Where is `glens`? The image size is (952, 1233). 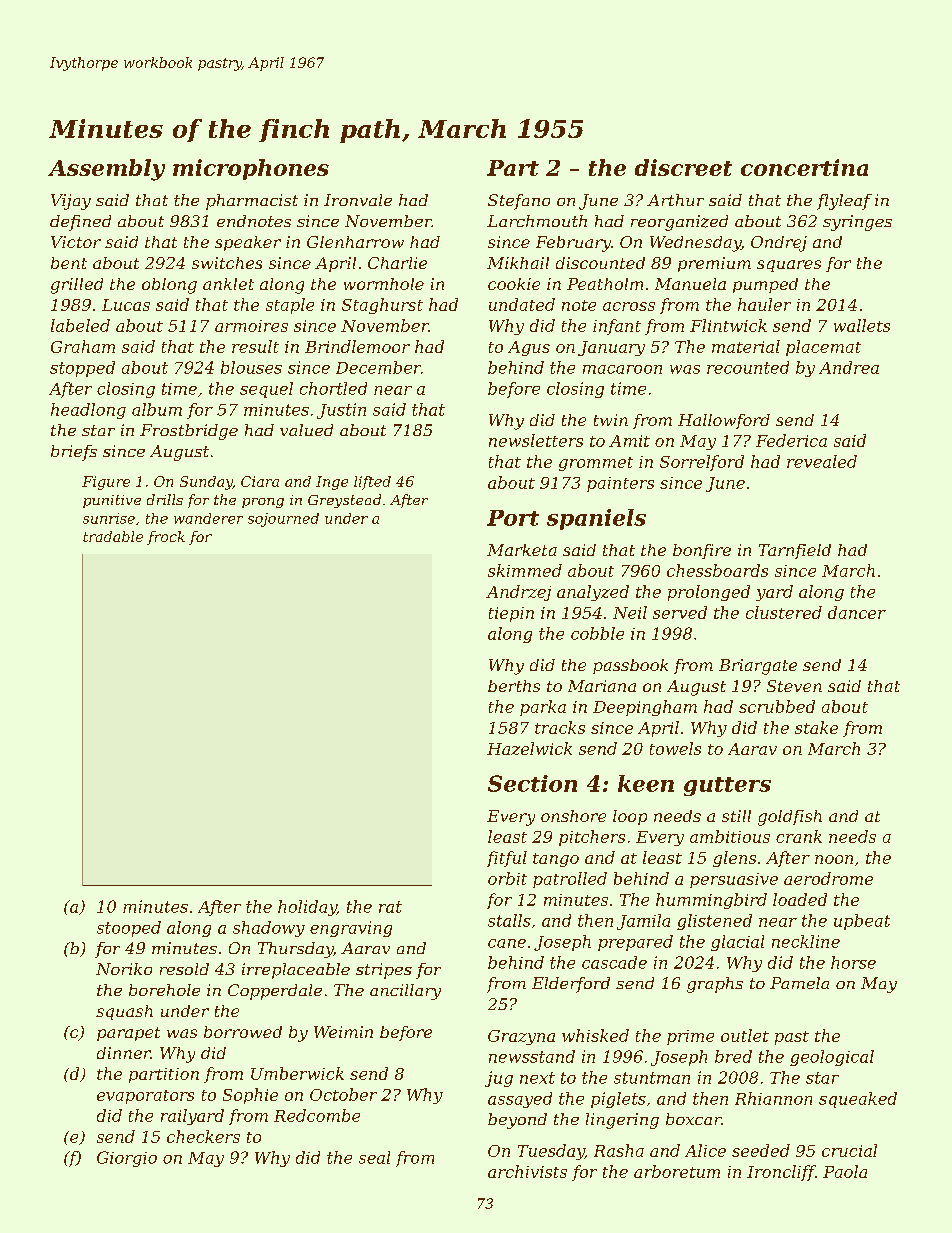
glens is located at coordinates (734, 859).
